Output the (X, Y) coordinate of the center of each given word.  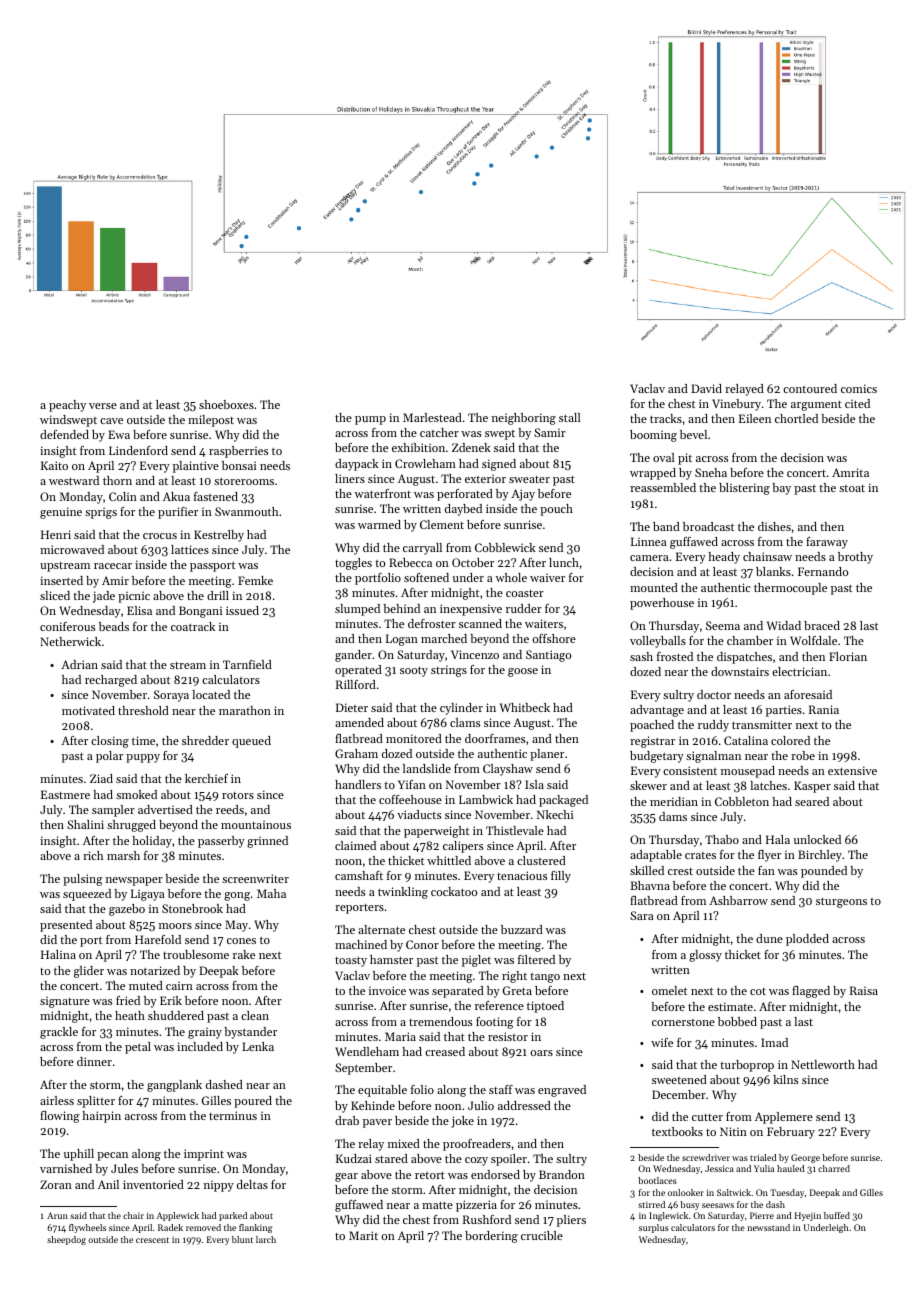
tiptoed (545, 1007)
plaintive (196, 467)
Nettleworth (823, 1064)
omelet (669, 990)
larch (266, 1239)
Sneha (711, 472)
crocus (160, 536)
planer (547, 755)
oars (541, 1053)
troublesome (196, 954)
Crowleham (425, 463)
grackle (59, 1033)
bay (781, 489)
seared (812, 801)
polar (109, 757)
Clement (442, 524)
